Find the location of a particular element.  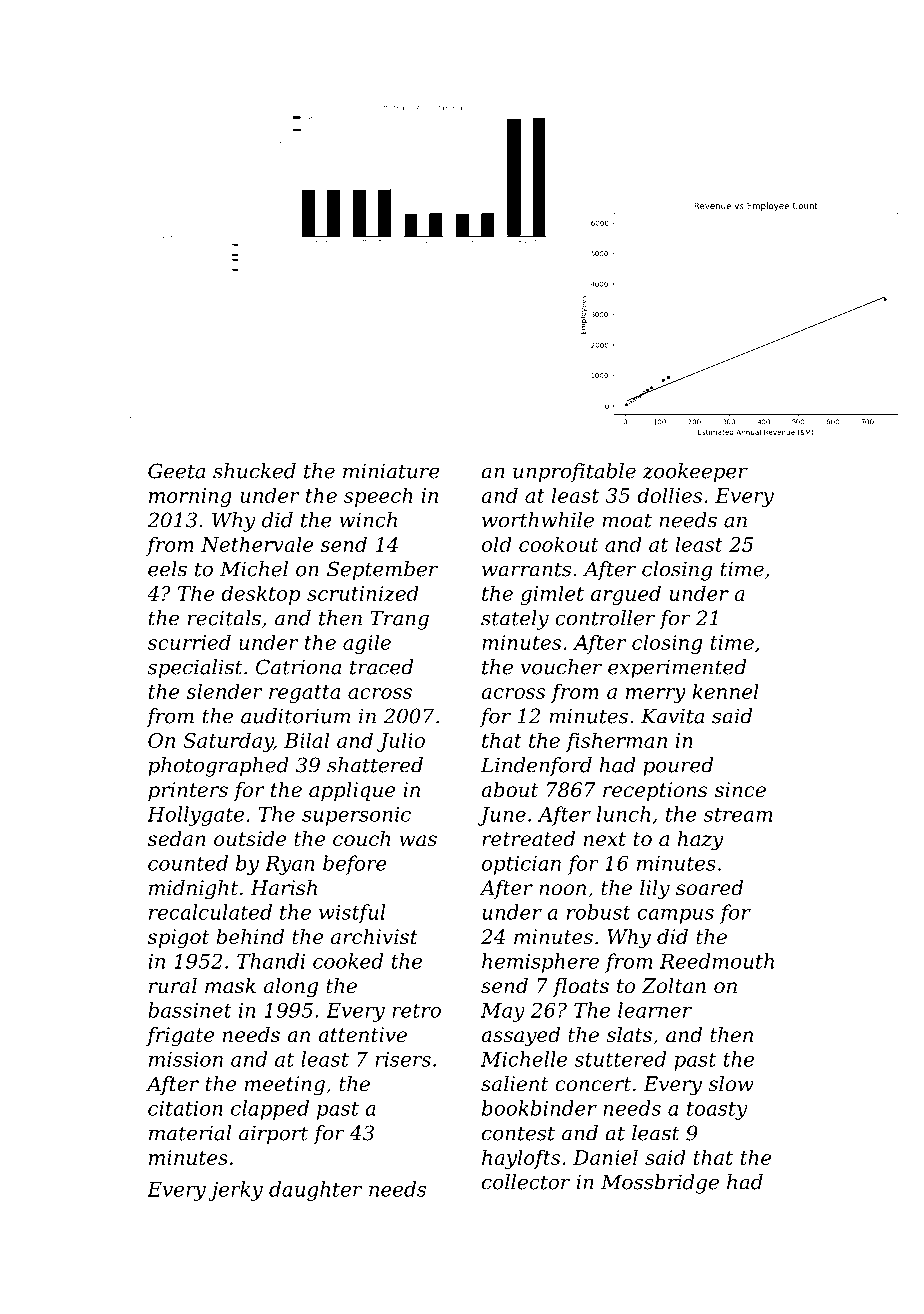

traced is located at coordinates (381, 667).
